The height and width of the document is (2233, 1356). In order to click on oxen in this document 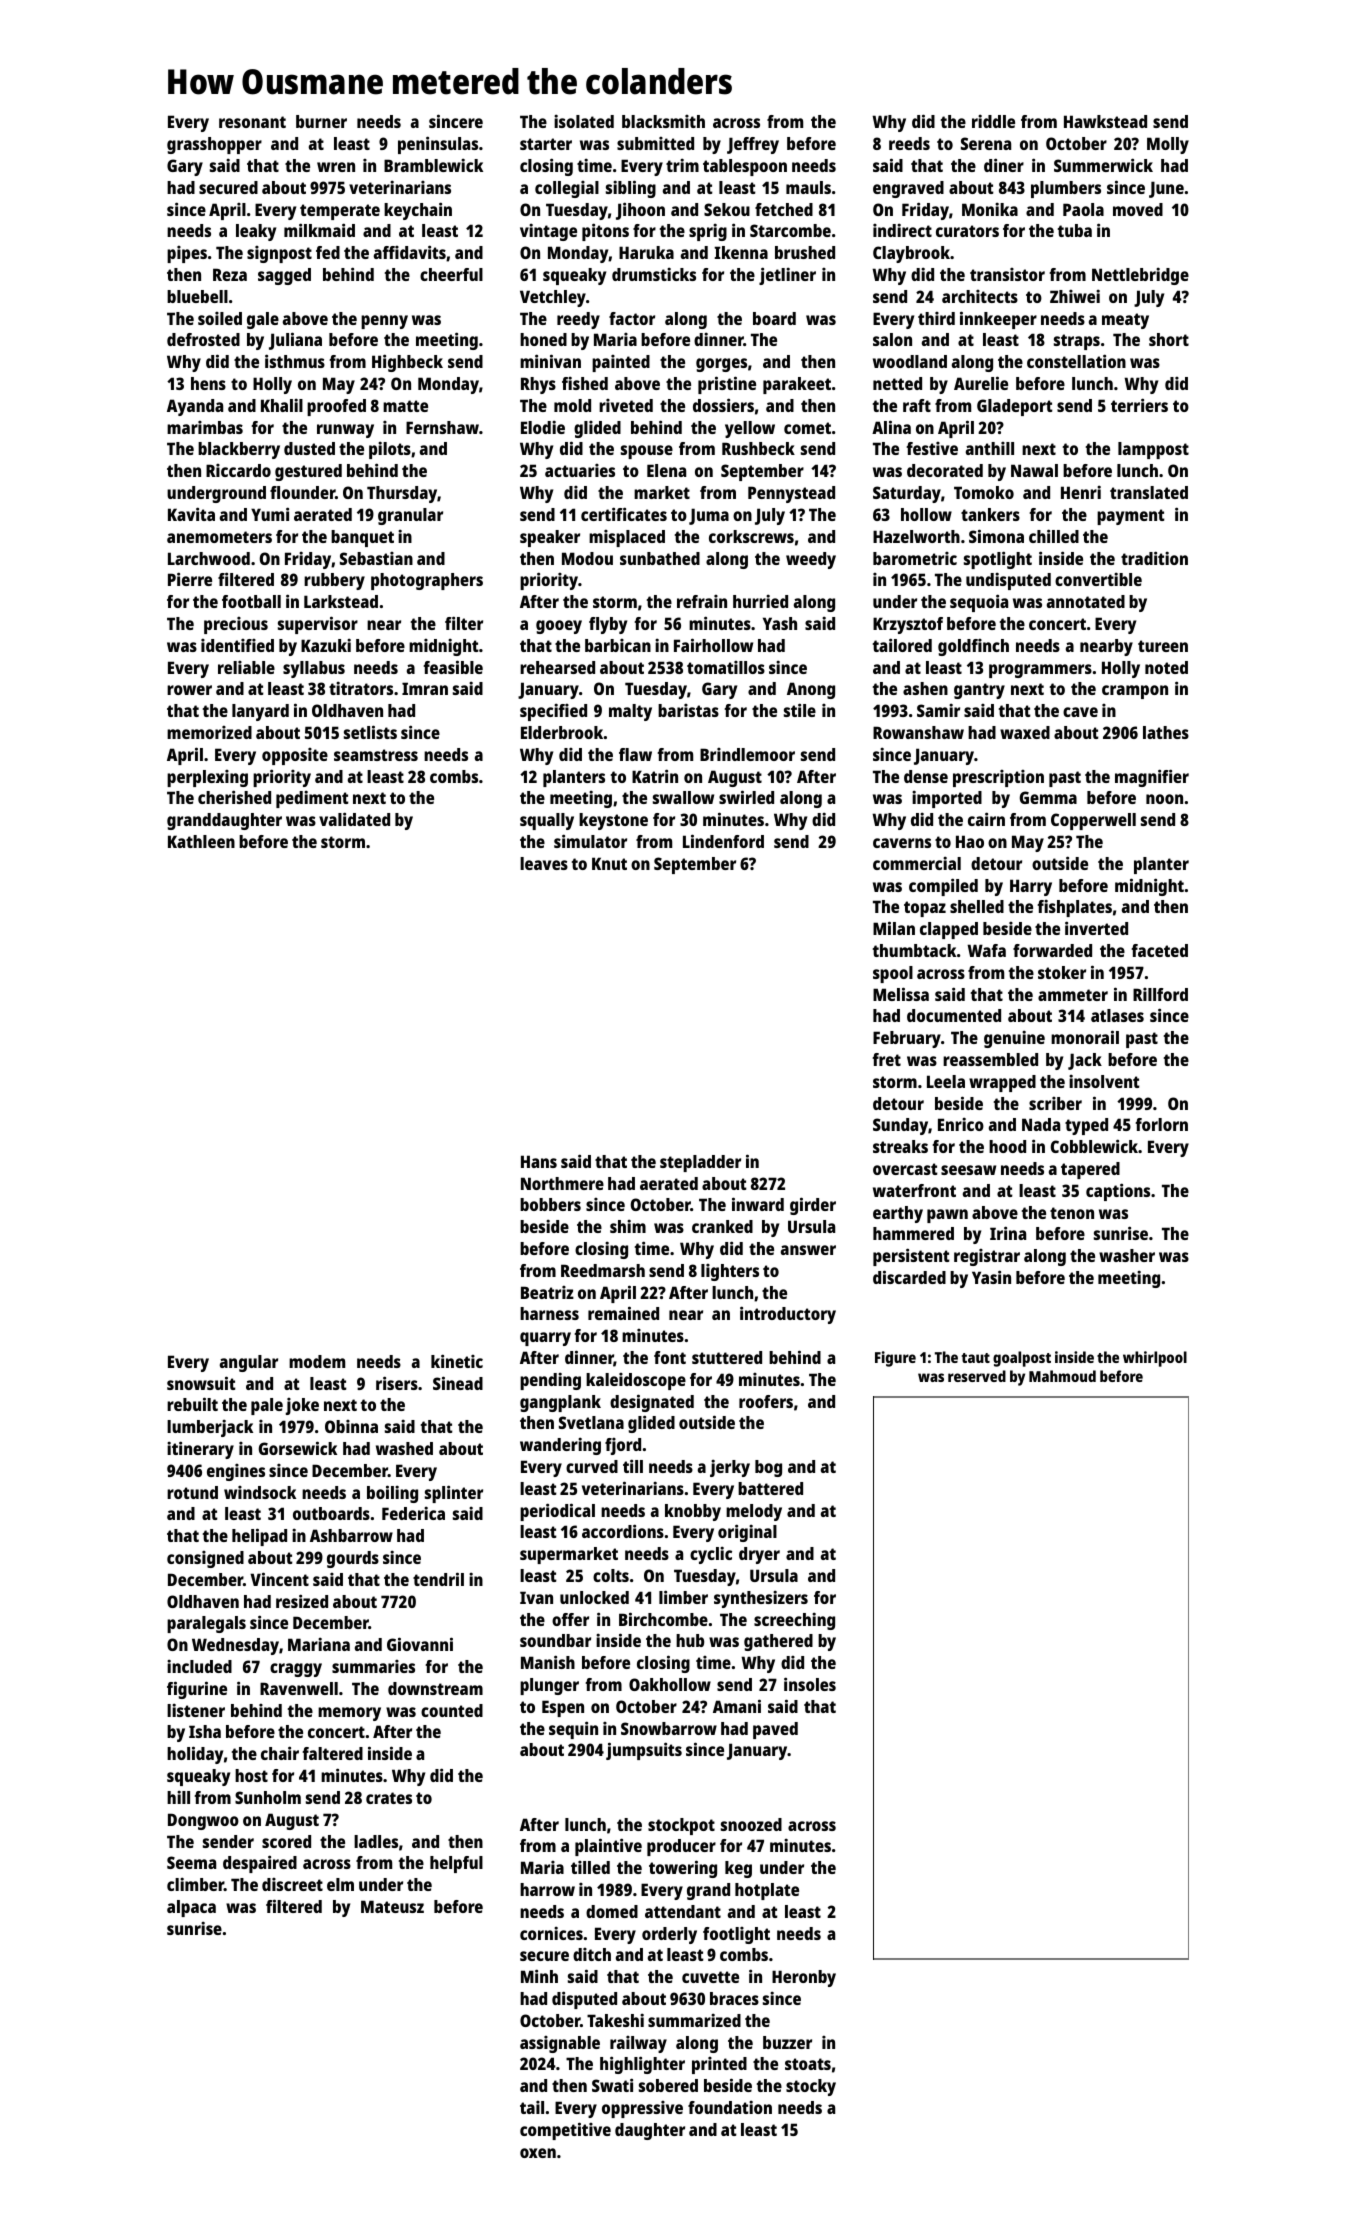, I will do `click(538, 2153)`.
